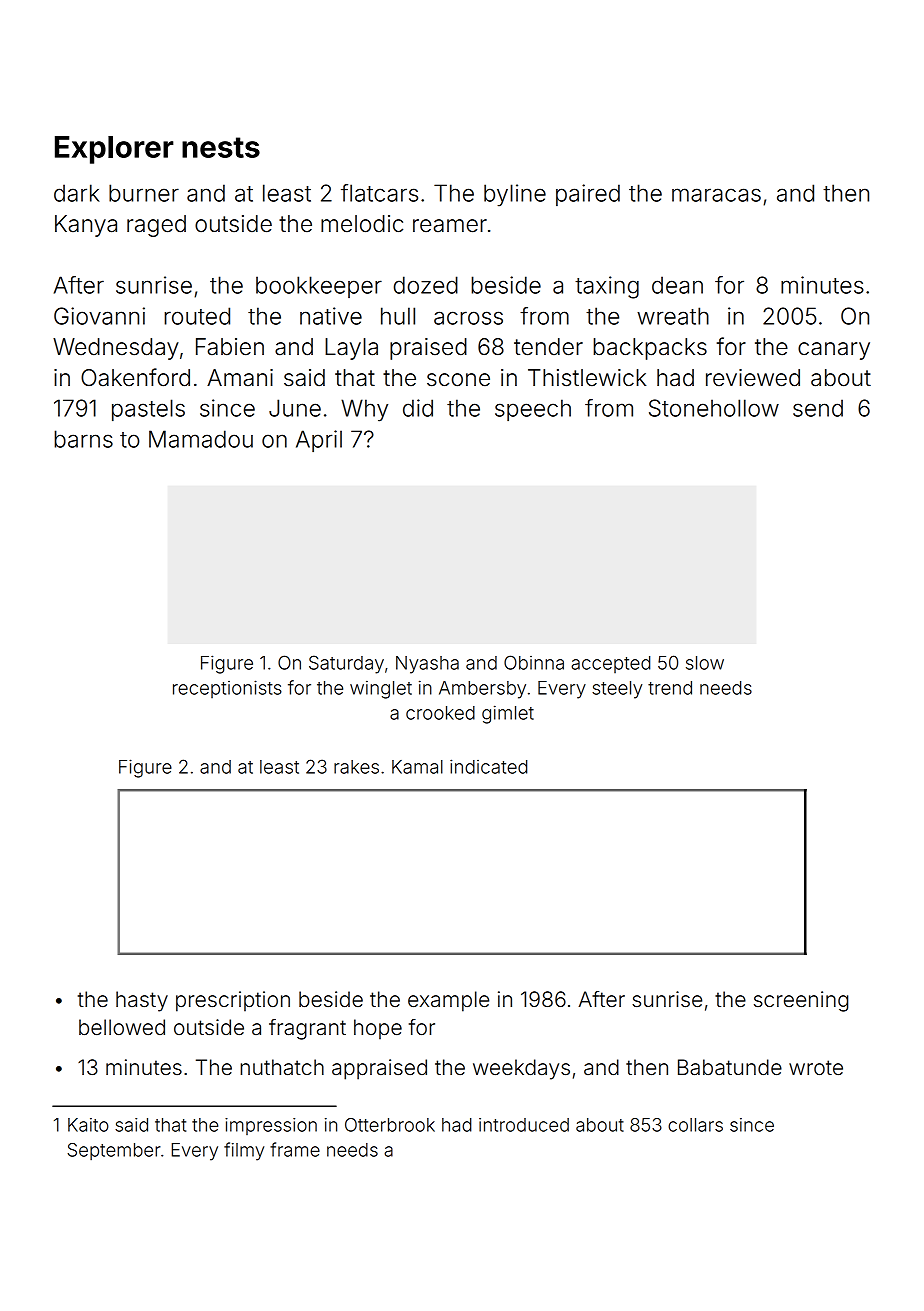 This image has width=924, height=1311. Describe the element at coordinates (356, 767) in the image. I see `rakes` at that location.
